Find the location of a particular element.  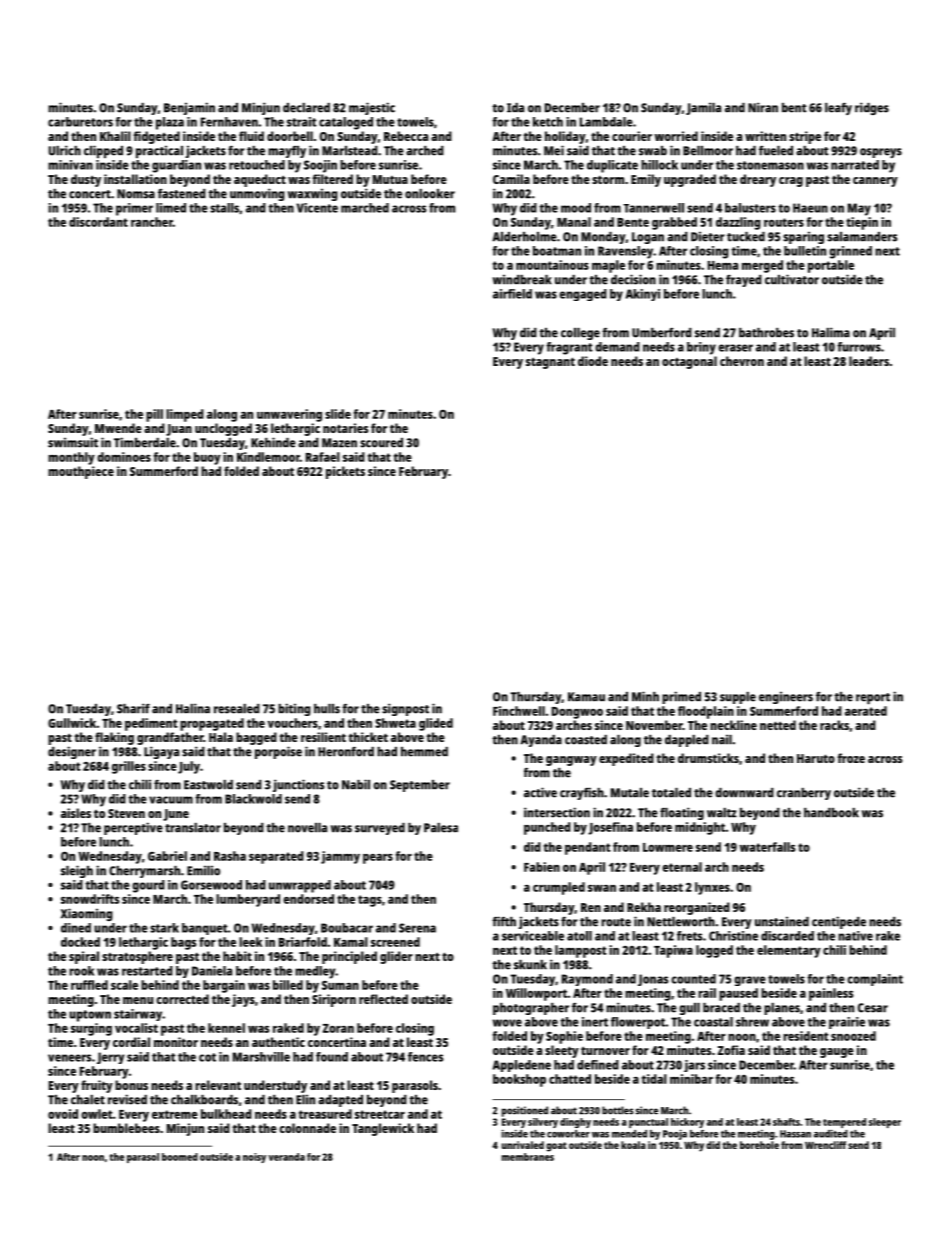

biting is located at coordinates (294, 709).
